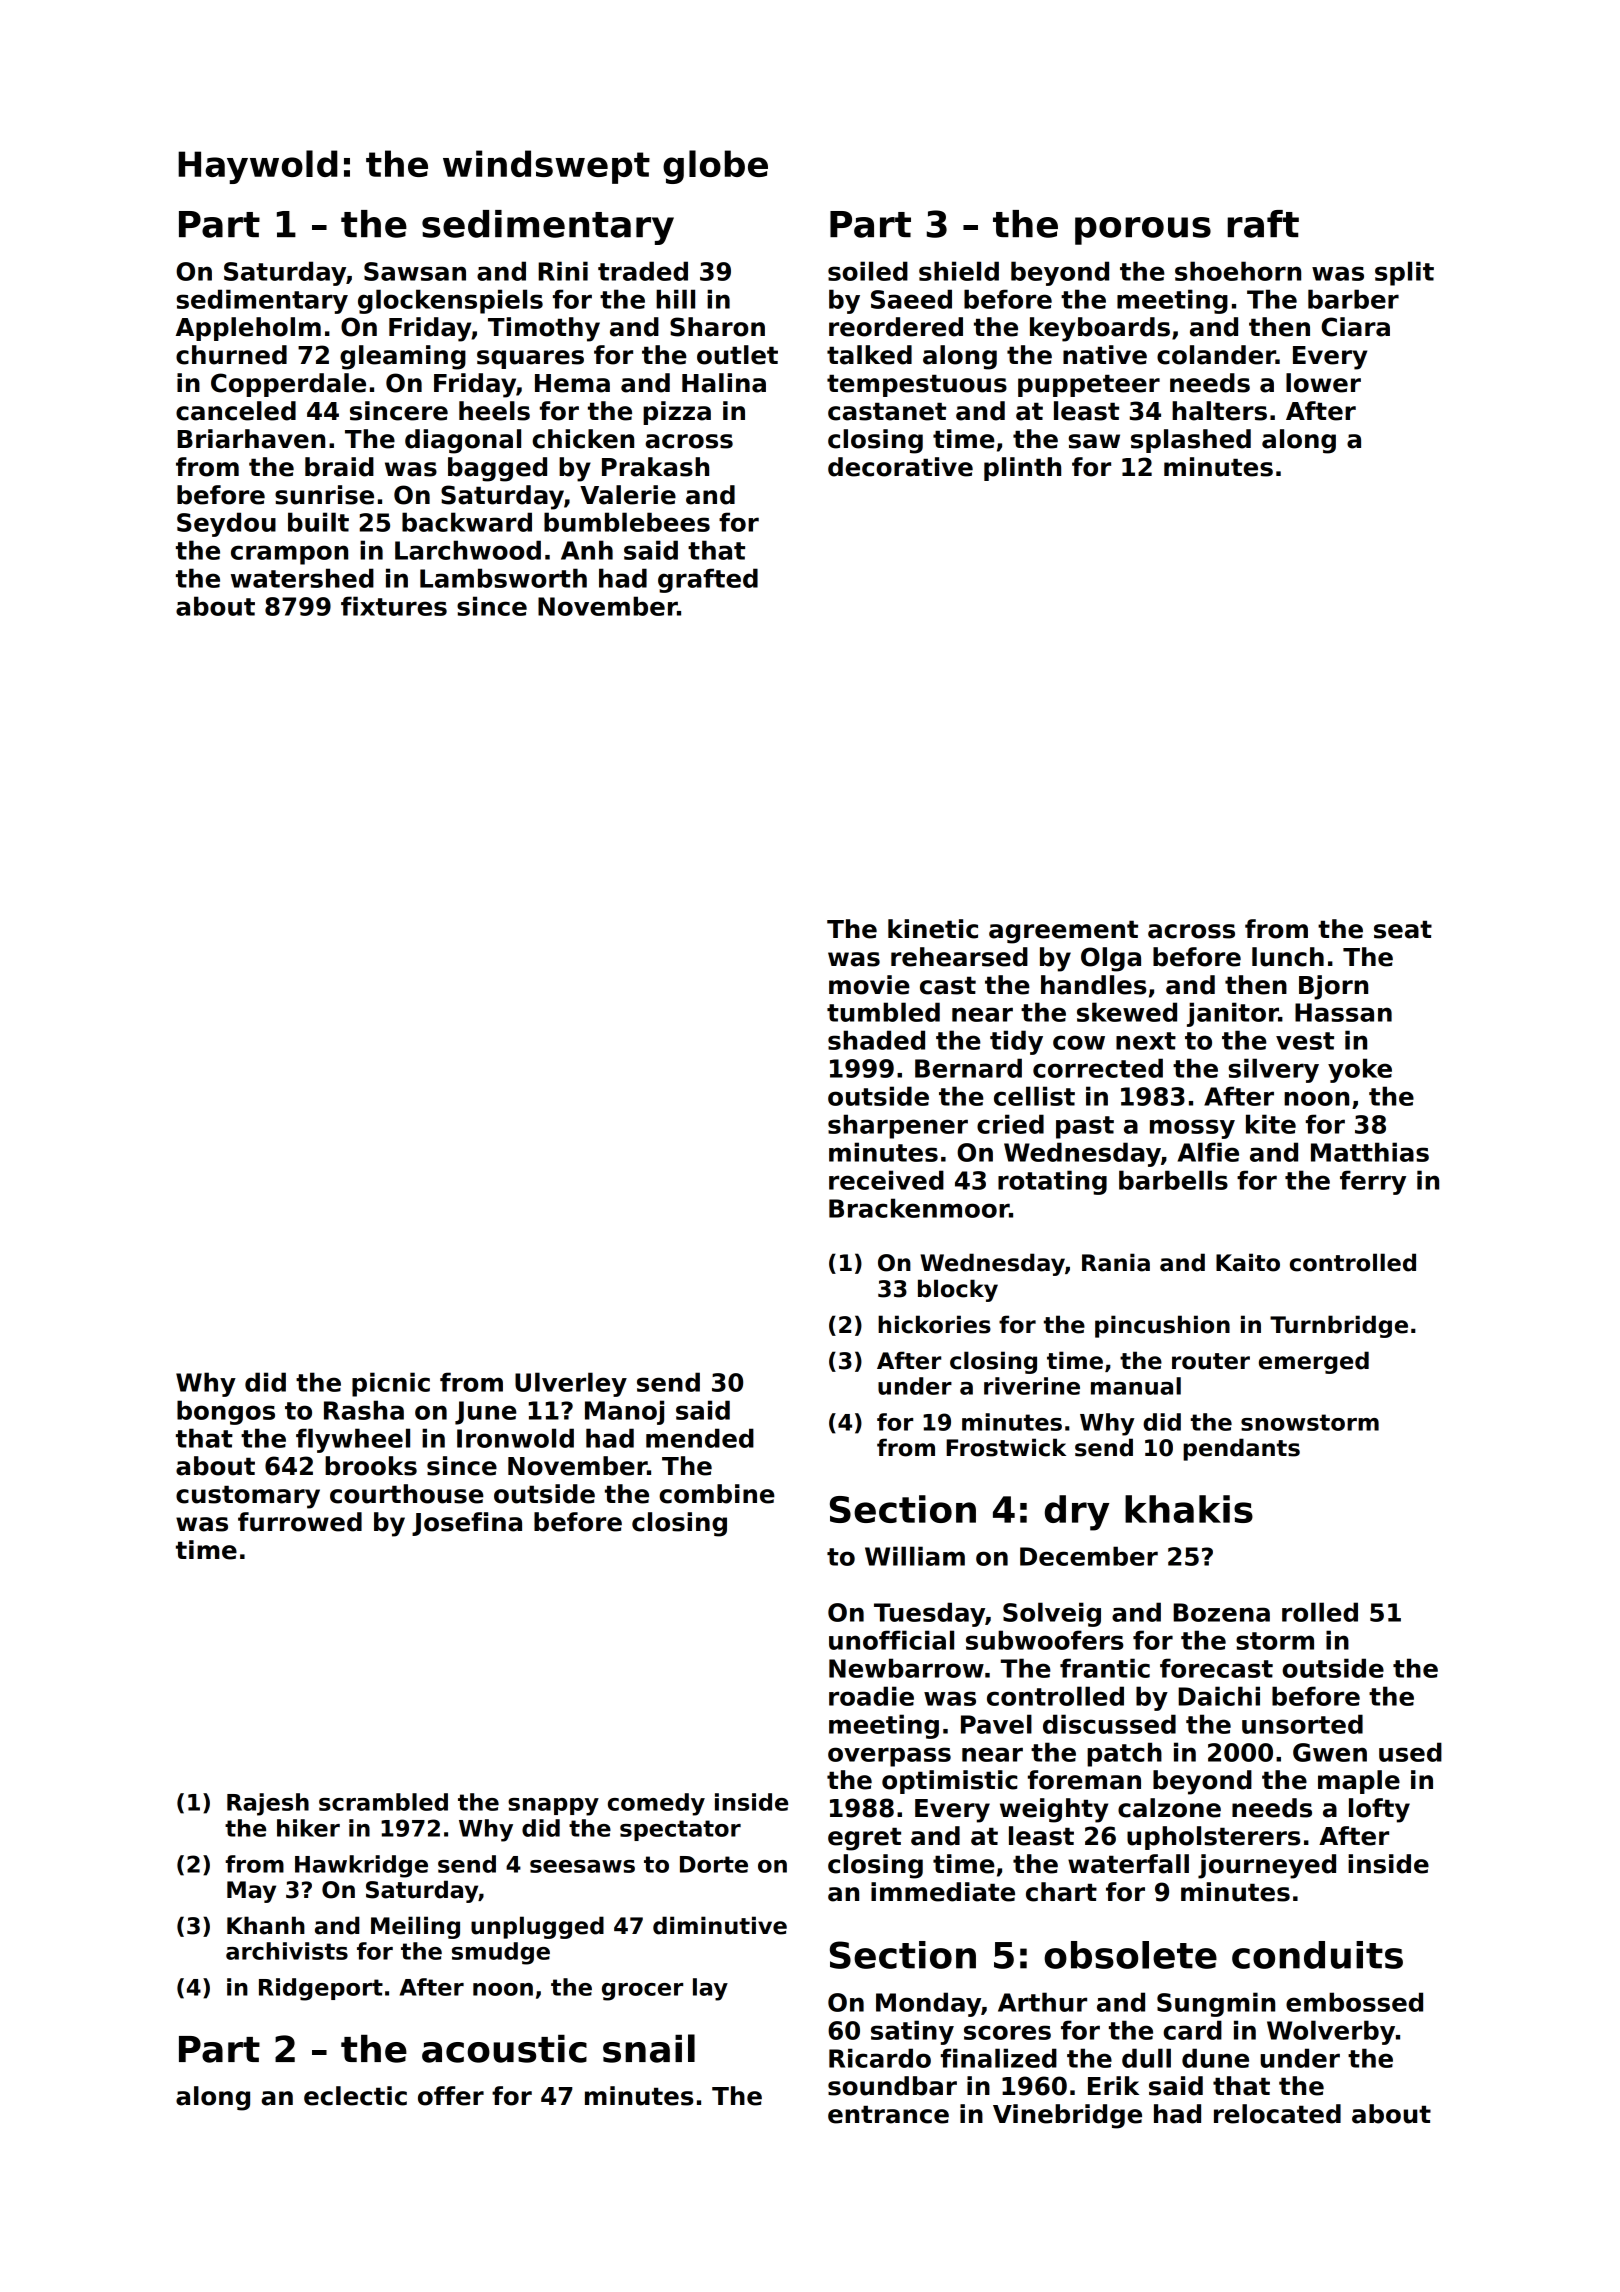 The width and height of the screenshot is (1620, 2292). Describe the element at coordinates (1339, 1326) in the screenshot. I see `Turnbridge` at that location.
